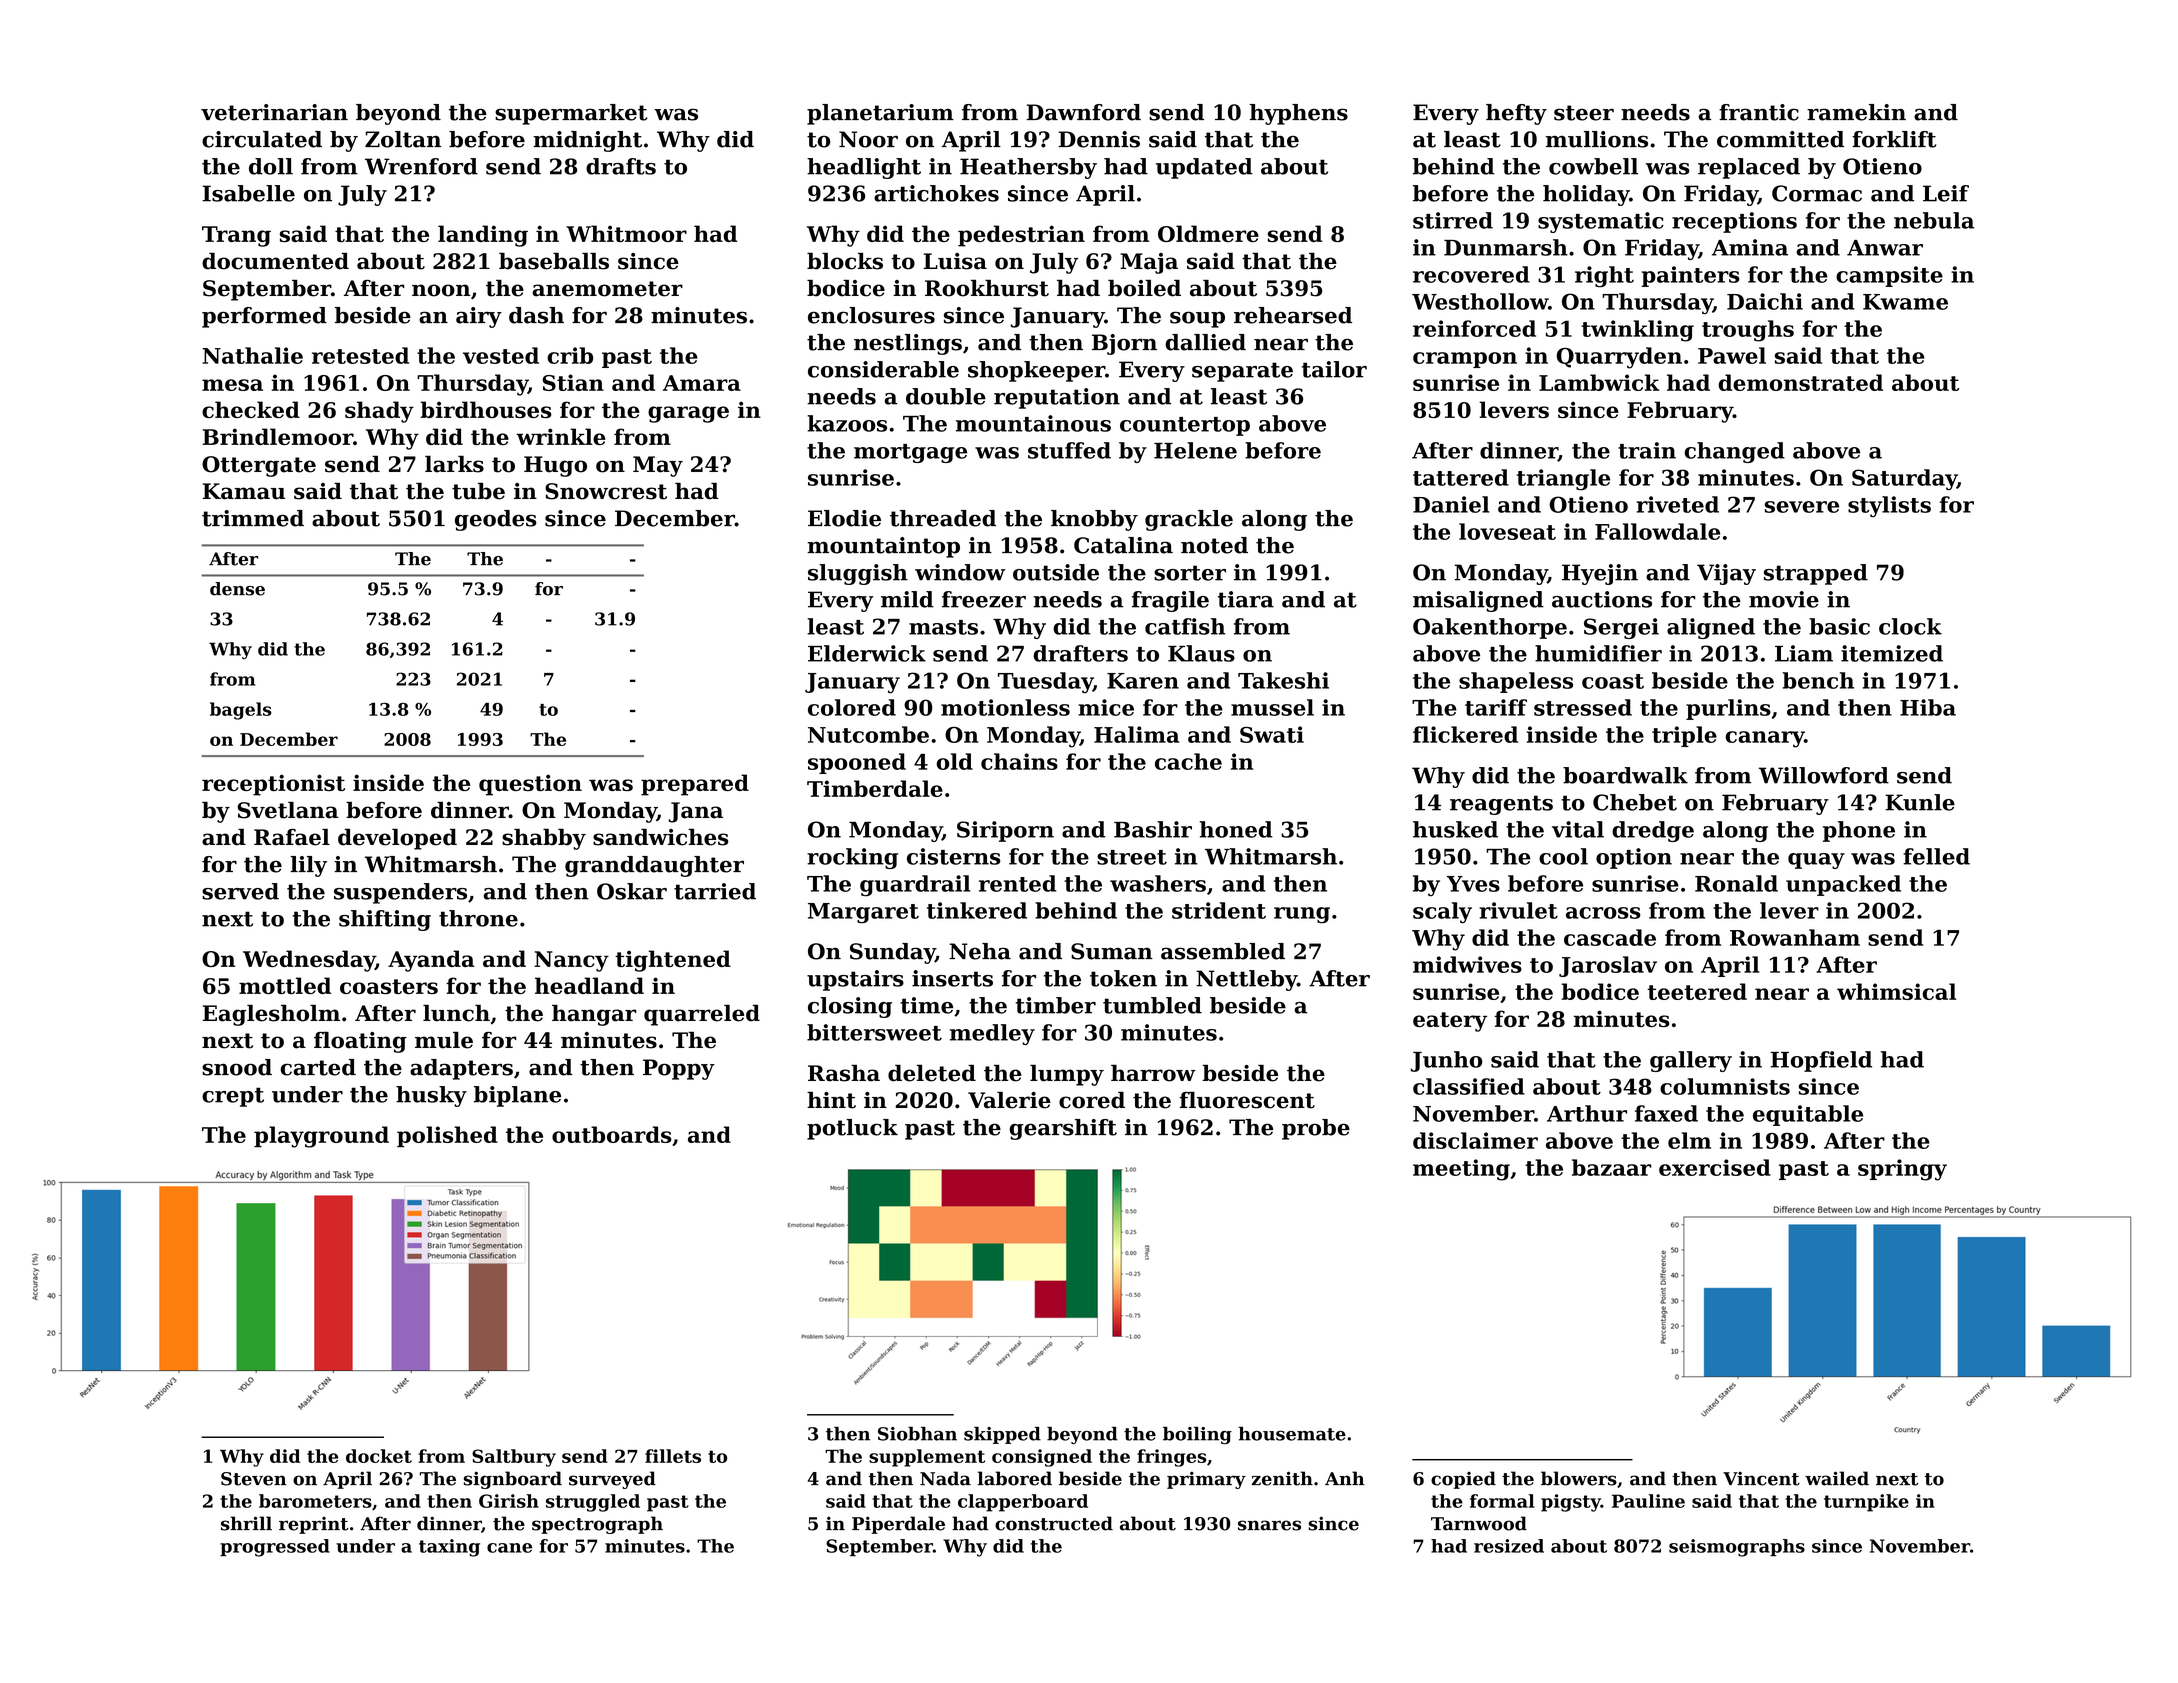 The height and width of the screenshot is (1683, 2178). Describe the element at coordinates (259, 466) in the screenshot. I see `Ottergate` at that location.
